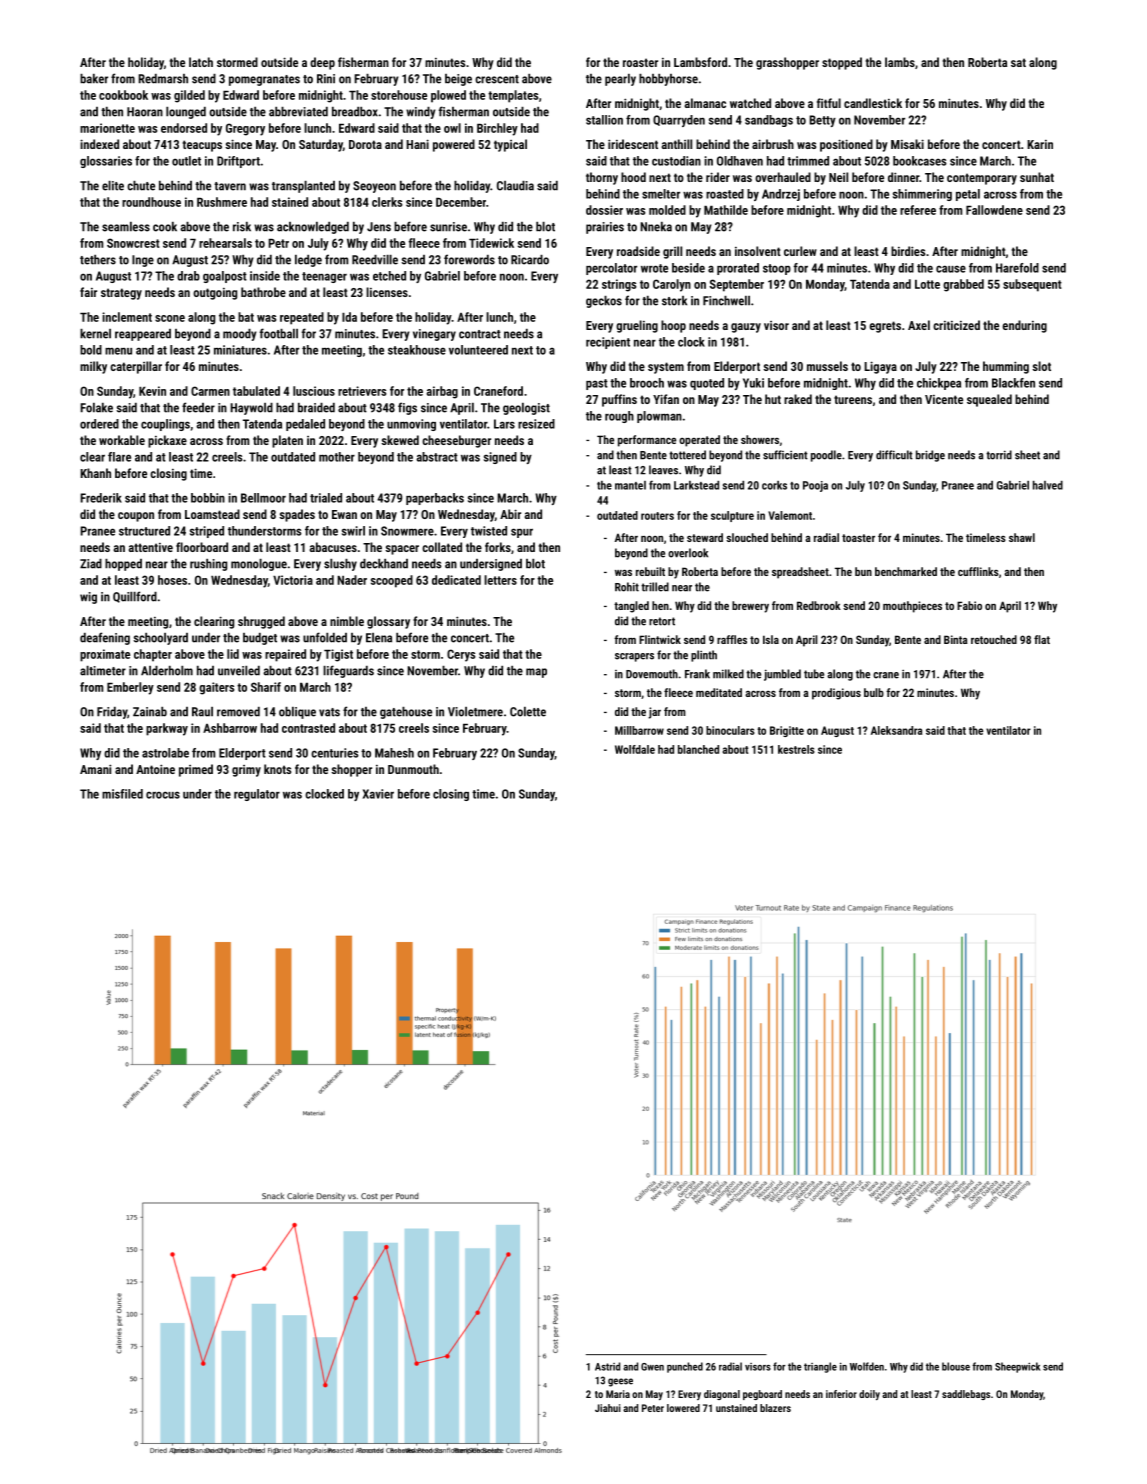  Describe the element at coordinates (908, 251) in the document. I see `birdies` at that location.
